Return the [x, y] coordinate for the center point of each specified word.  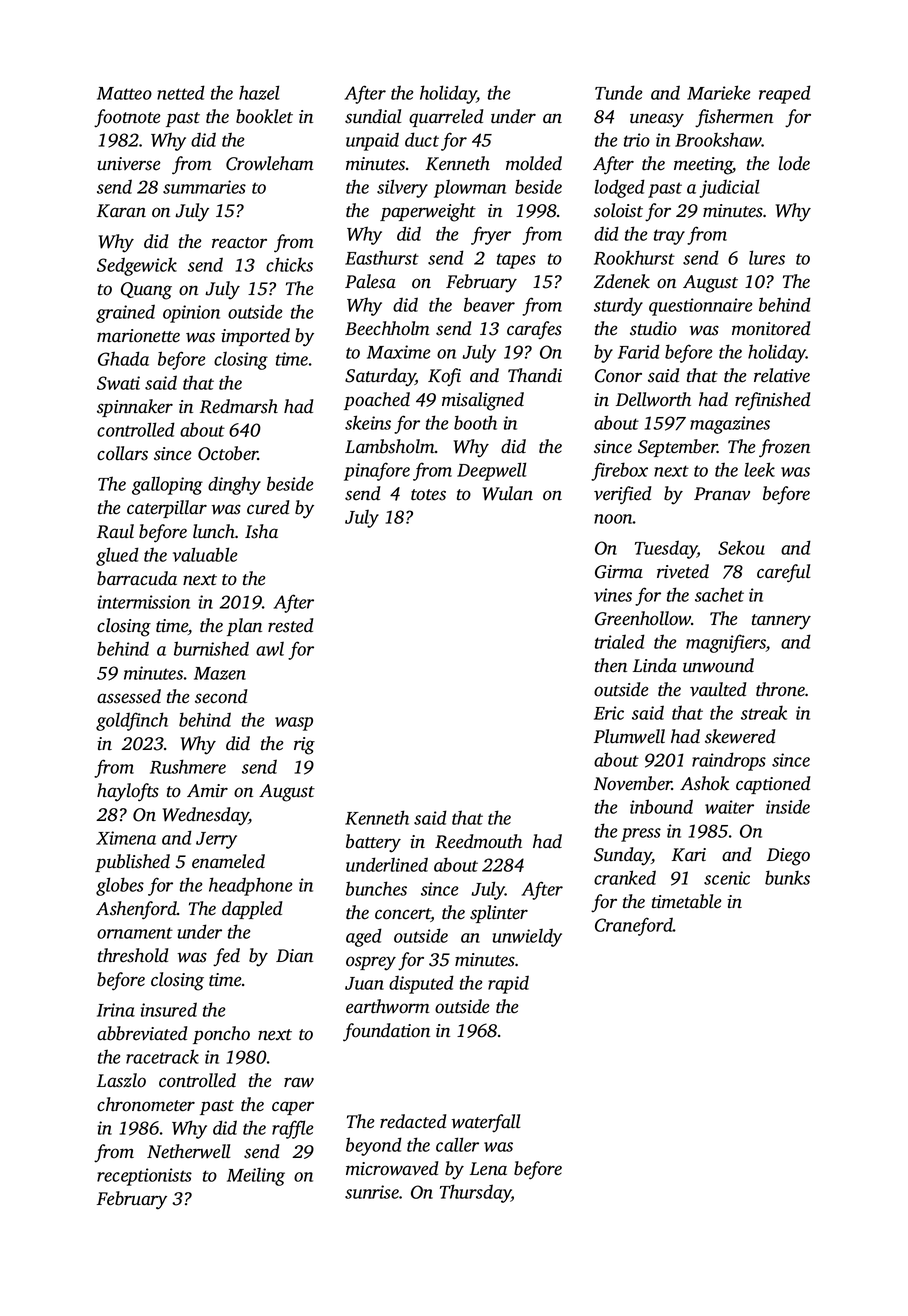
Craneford [634, 926]
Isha [261, 531]
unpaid [372, 141]
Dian [294, 955]
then [611, 665]
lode [794, 163]
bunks [787, 877]
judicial [729, 188]
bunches [376, 888]
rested [291, 625]
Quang [146, 291]
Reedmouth [478, 841]
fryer [491, 235]
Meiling [256, 1177]
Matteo [124, 93]
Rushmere [188, 766]
